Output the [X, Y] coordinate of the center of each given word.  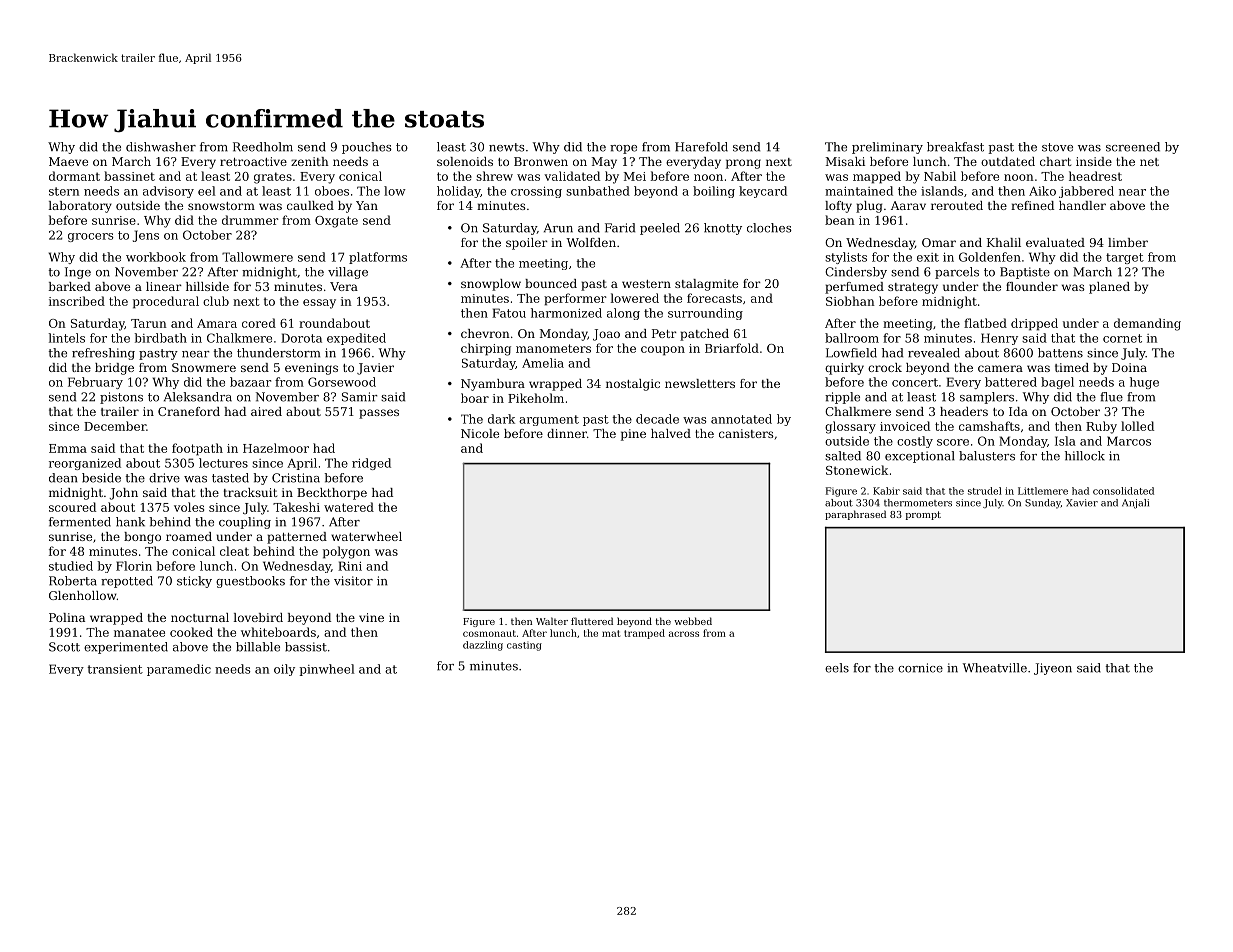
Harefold [701, 147]
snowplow [491, 285]
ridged [371, 464]
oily [284, 670]
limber [1128, 242]
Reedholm [263, 147]
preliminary [887, 148]
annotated [741, 419]
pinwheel [327, 670]
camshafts [989, 426]
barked [69, 286]
